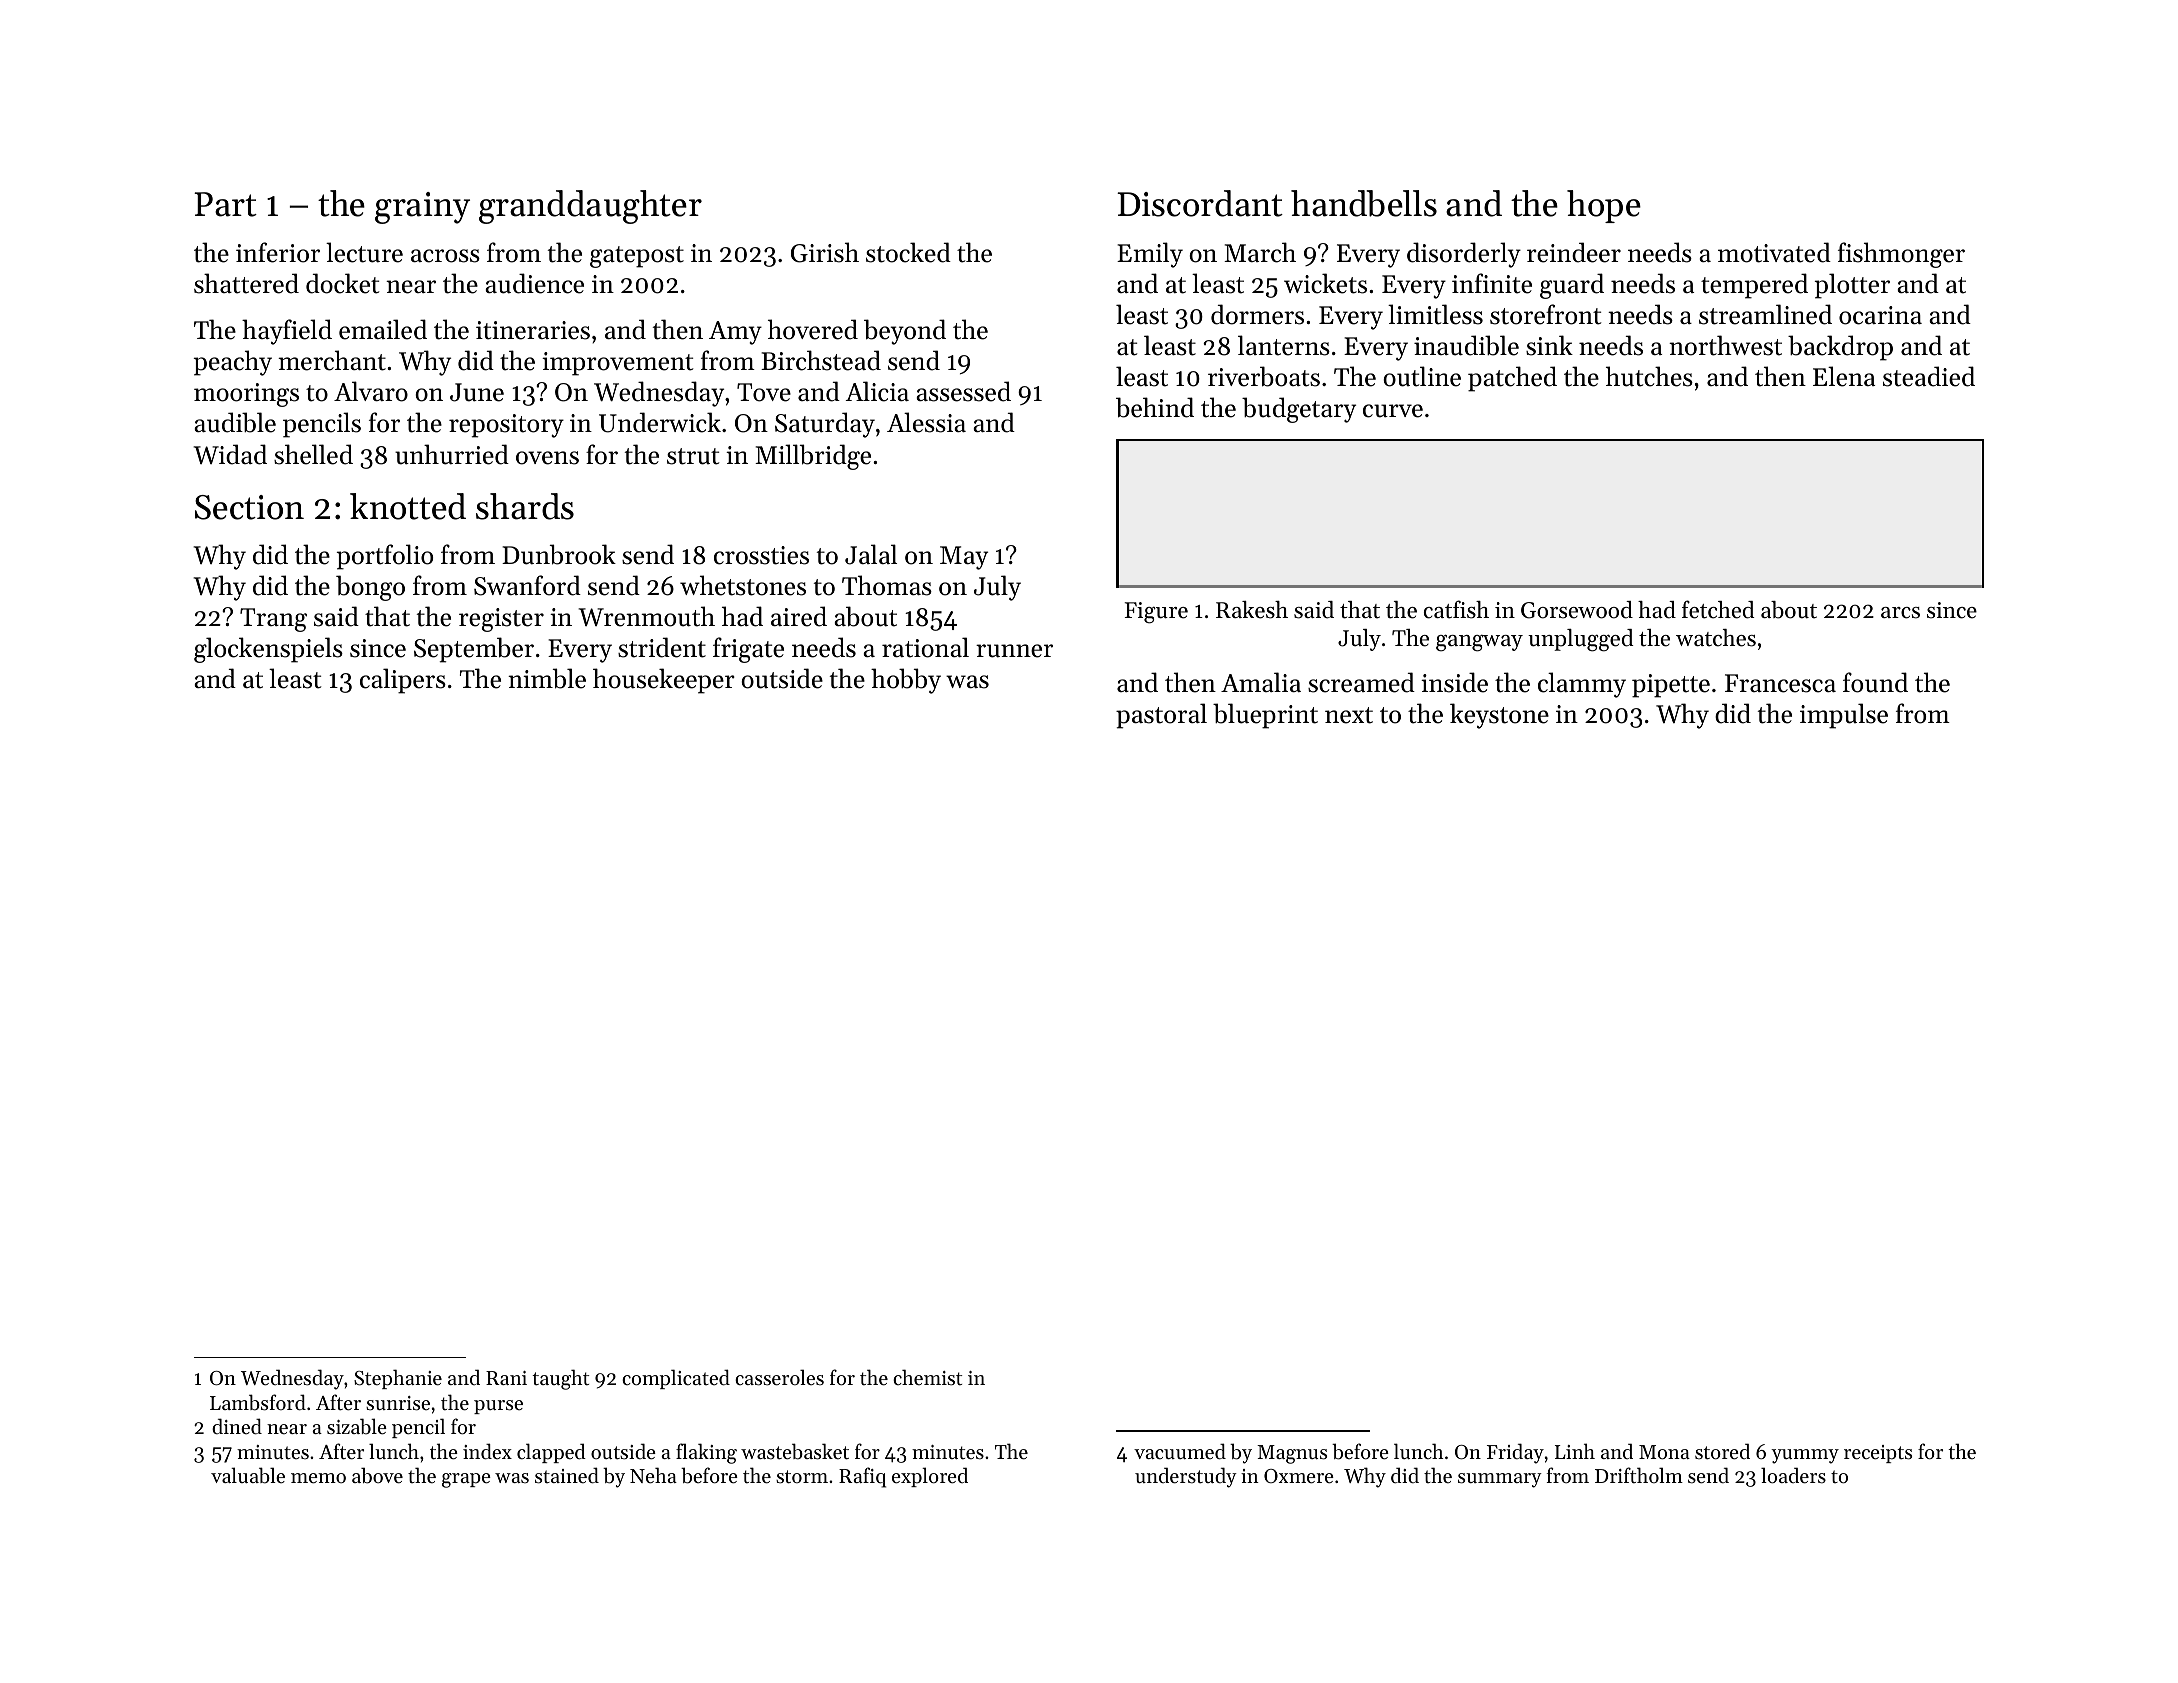  I want to click on receipts, so click(1878, 1454).
